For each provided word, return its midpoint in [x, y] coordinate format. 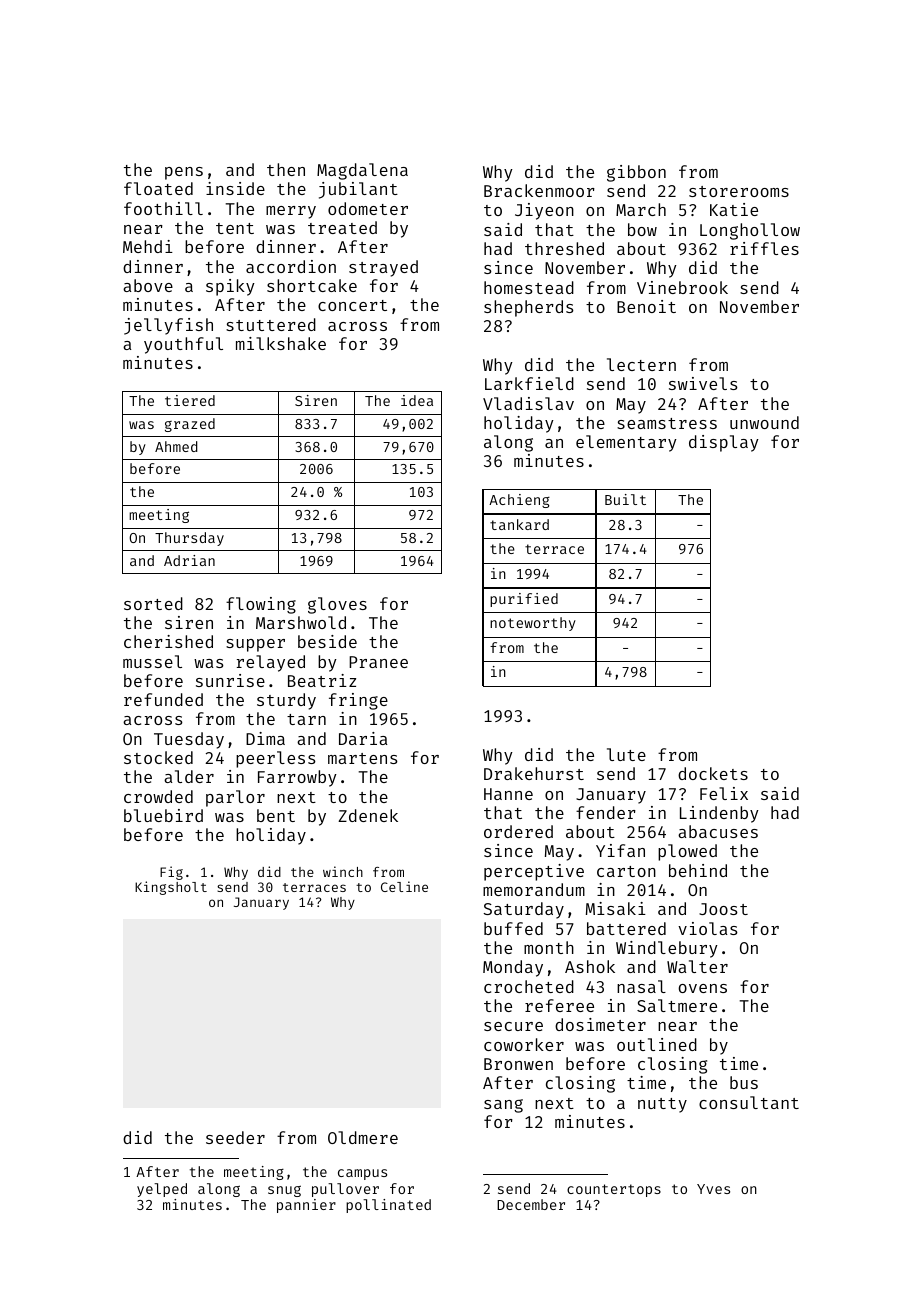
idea [417, 400]
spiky [230, 287]
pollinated [388, 1206]
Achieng [519, 501]
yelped [162, 1190]
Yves [713, 1189]
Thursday [189, 539]
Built [625, 499]
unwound [764, 422]
